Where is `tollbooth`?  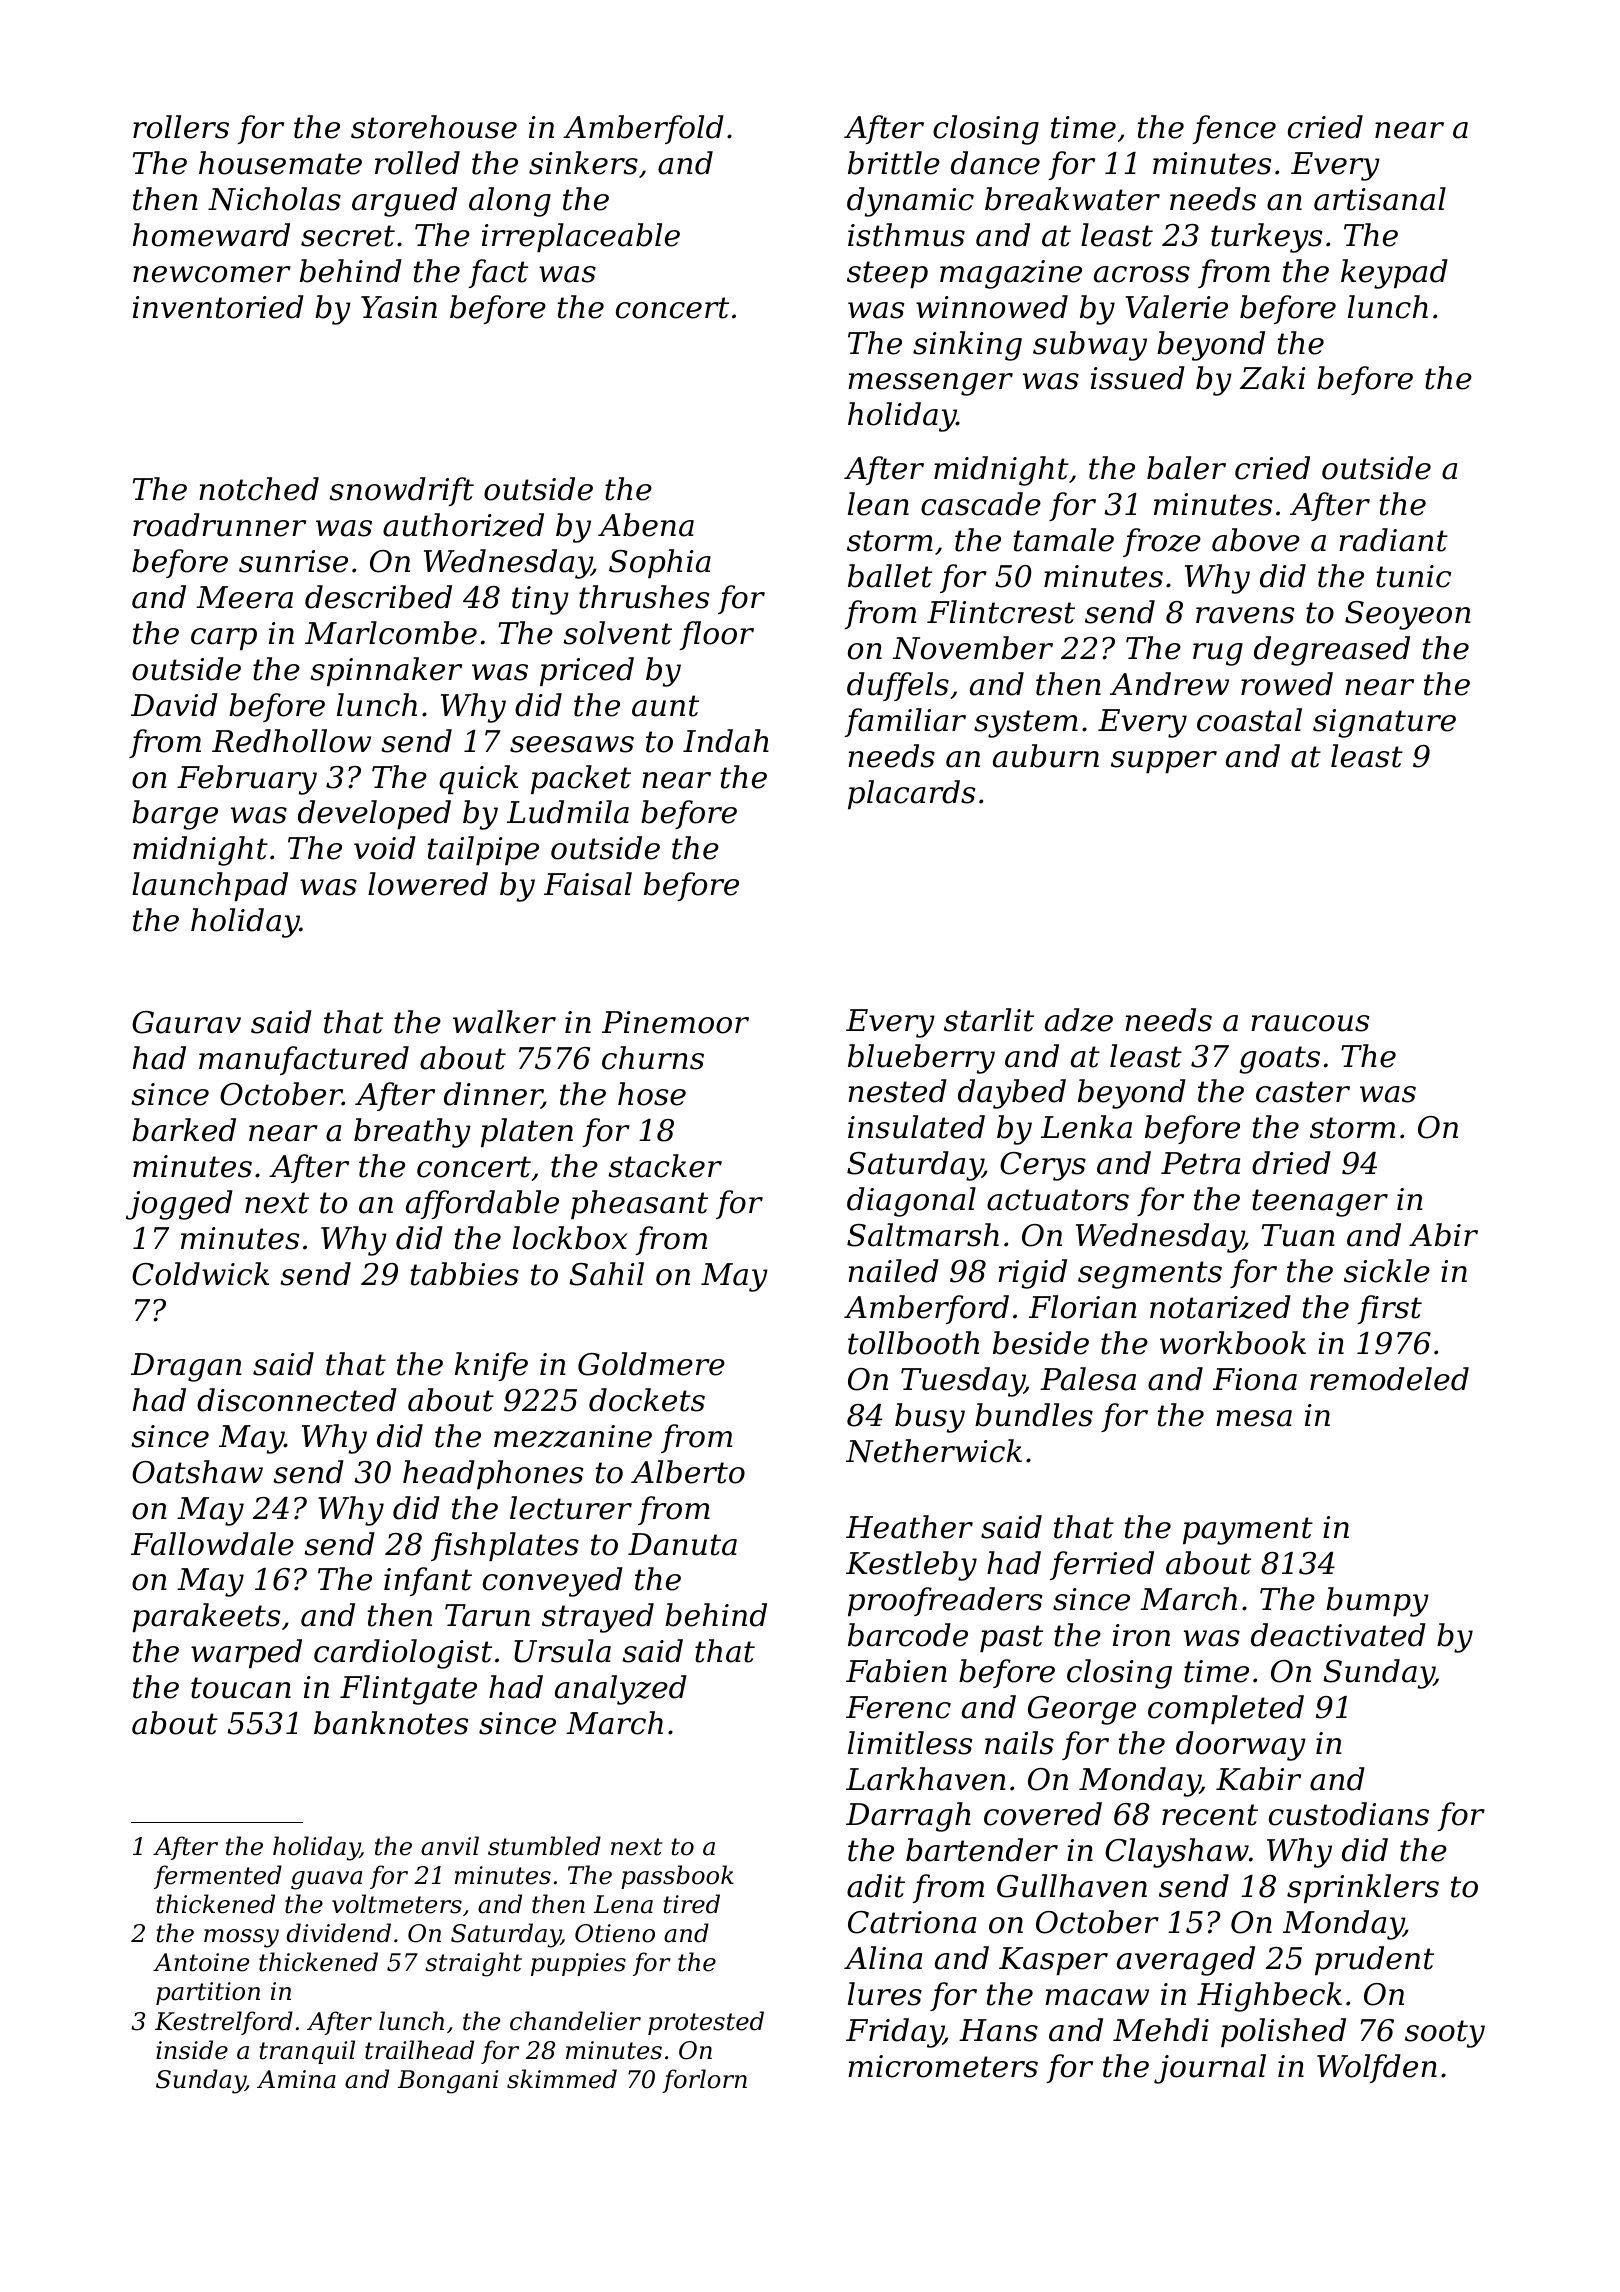 tollbooth is located at coordinates (913, 1343).
